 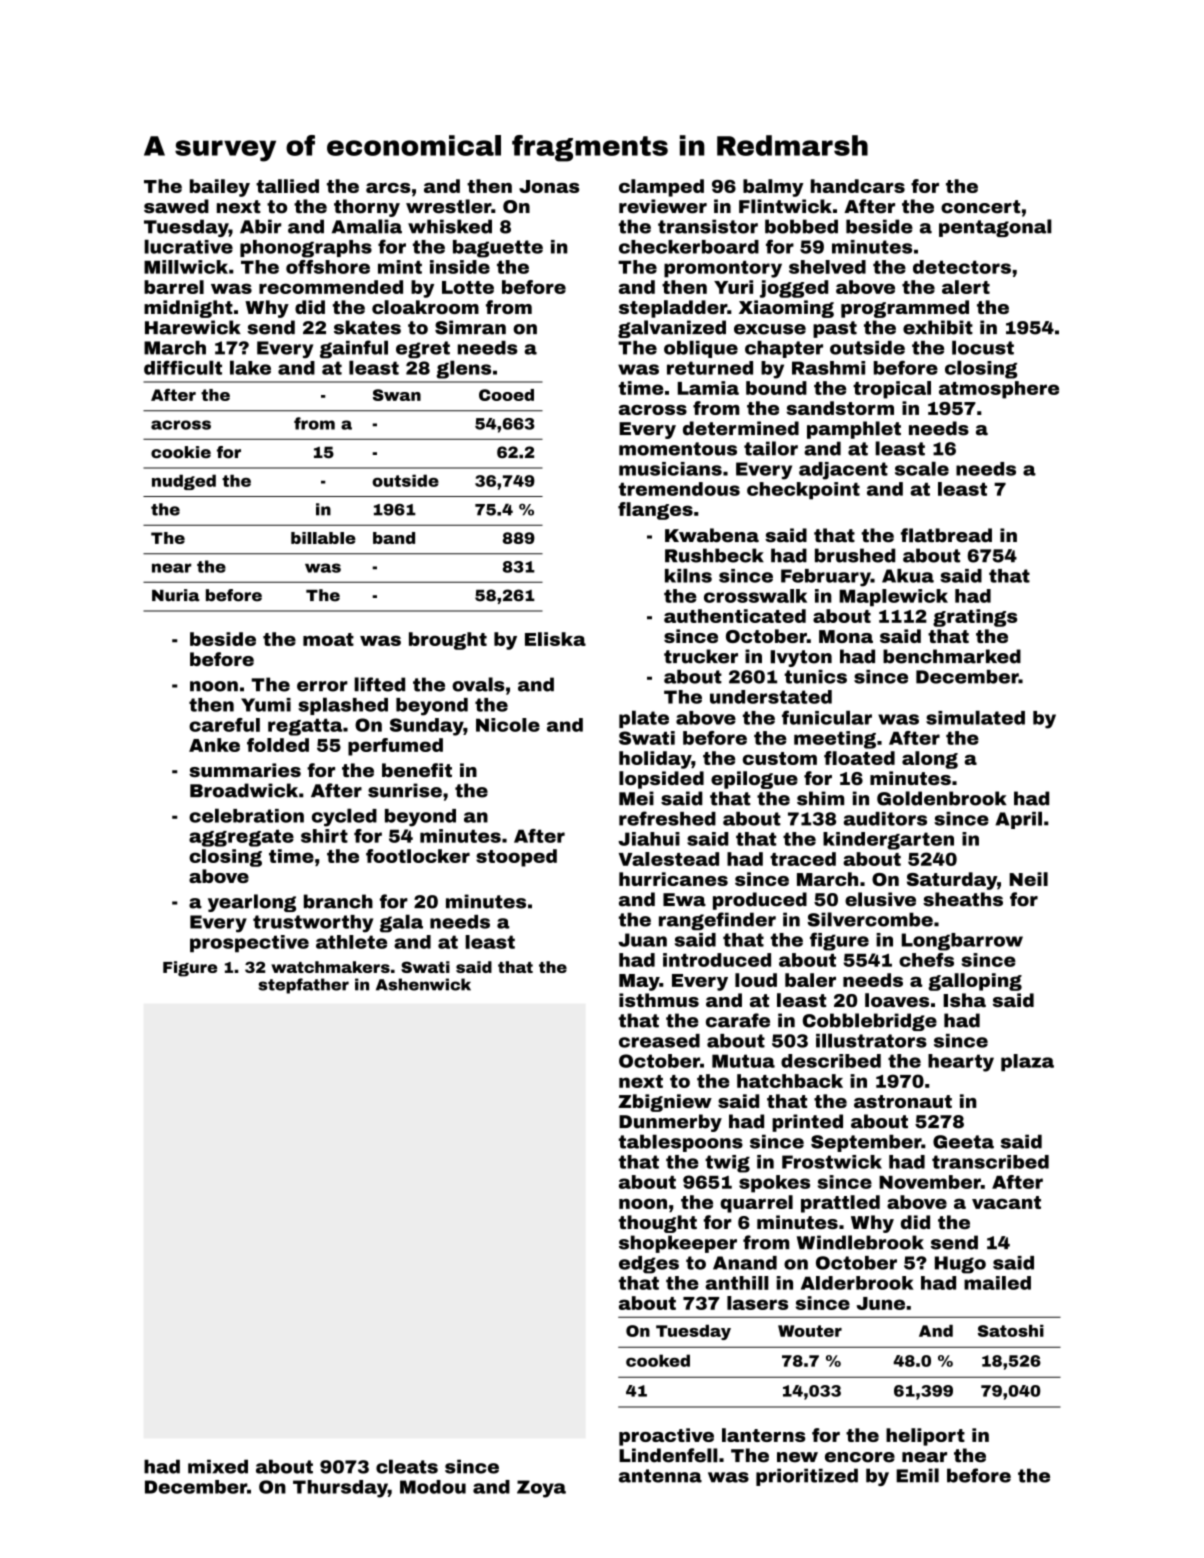 What do you see at coordinates (506, 395) in the page?
I see `Cooed` at bounding box center [506, 395].
